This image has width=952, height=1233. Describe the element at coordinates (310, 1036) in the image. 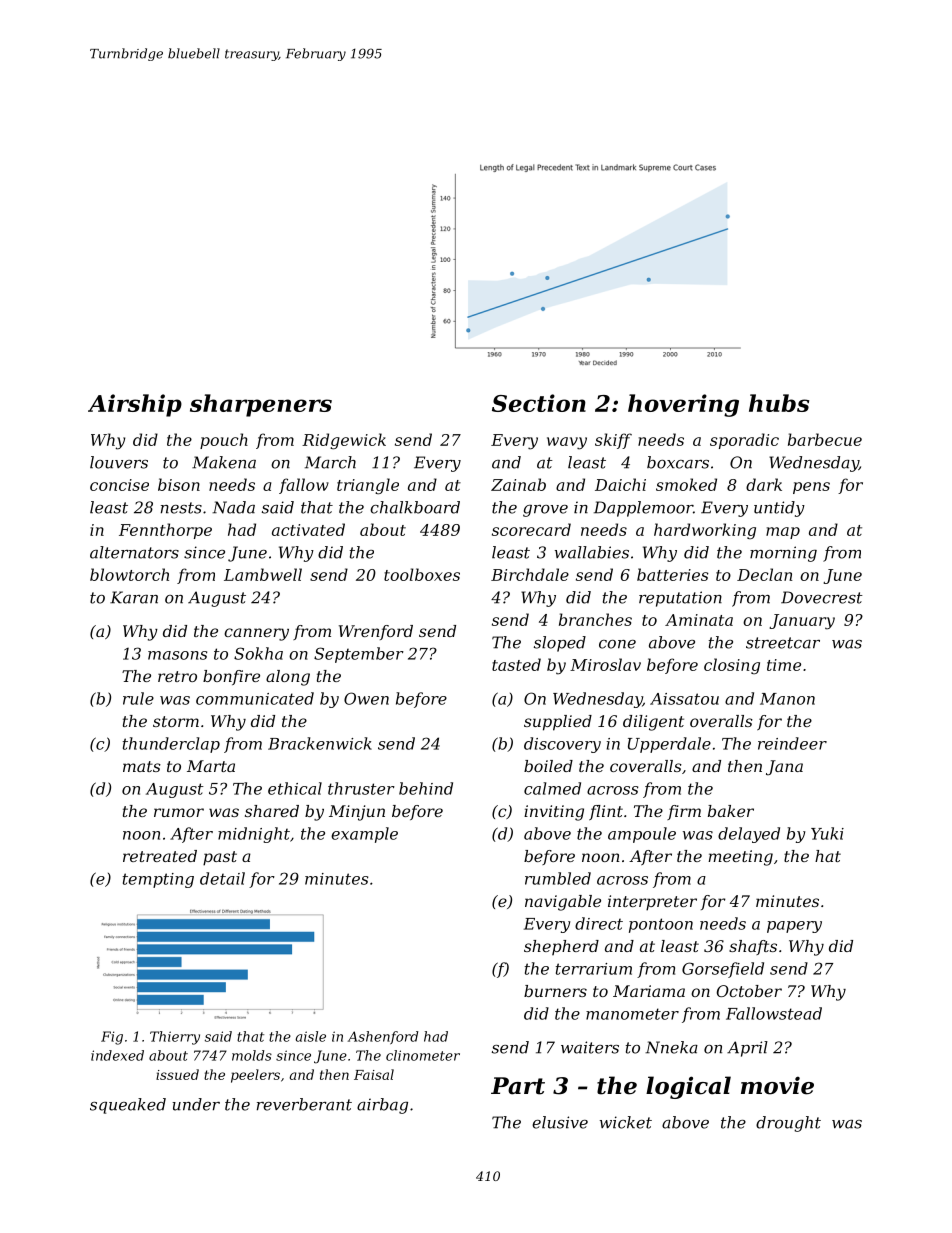

I see `aisle` at that location.
